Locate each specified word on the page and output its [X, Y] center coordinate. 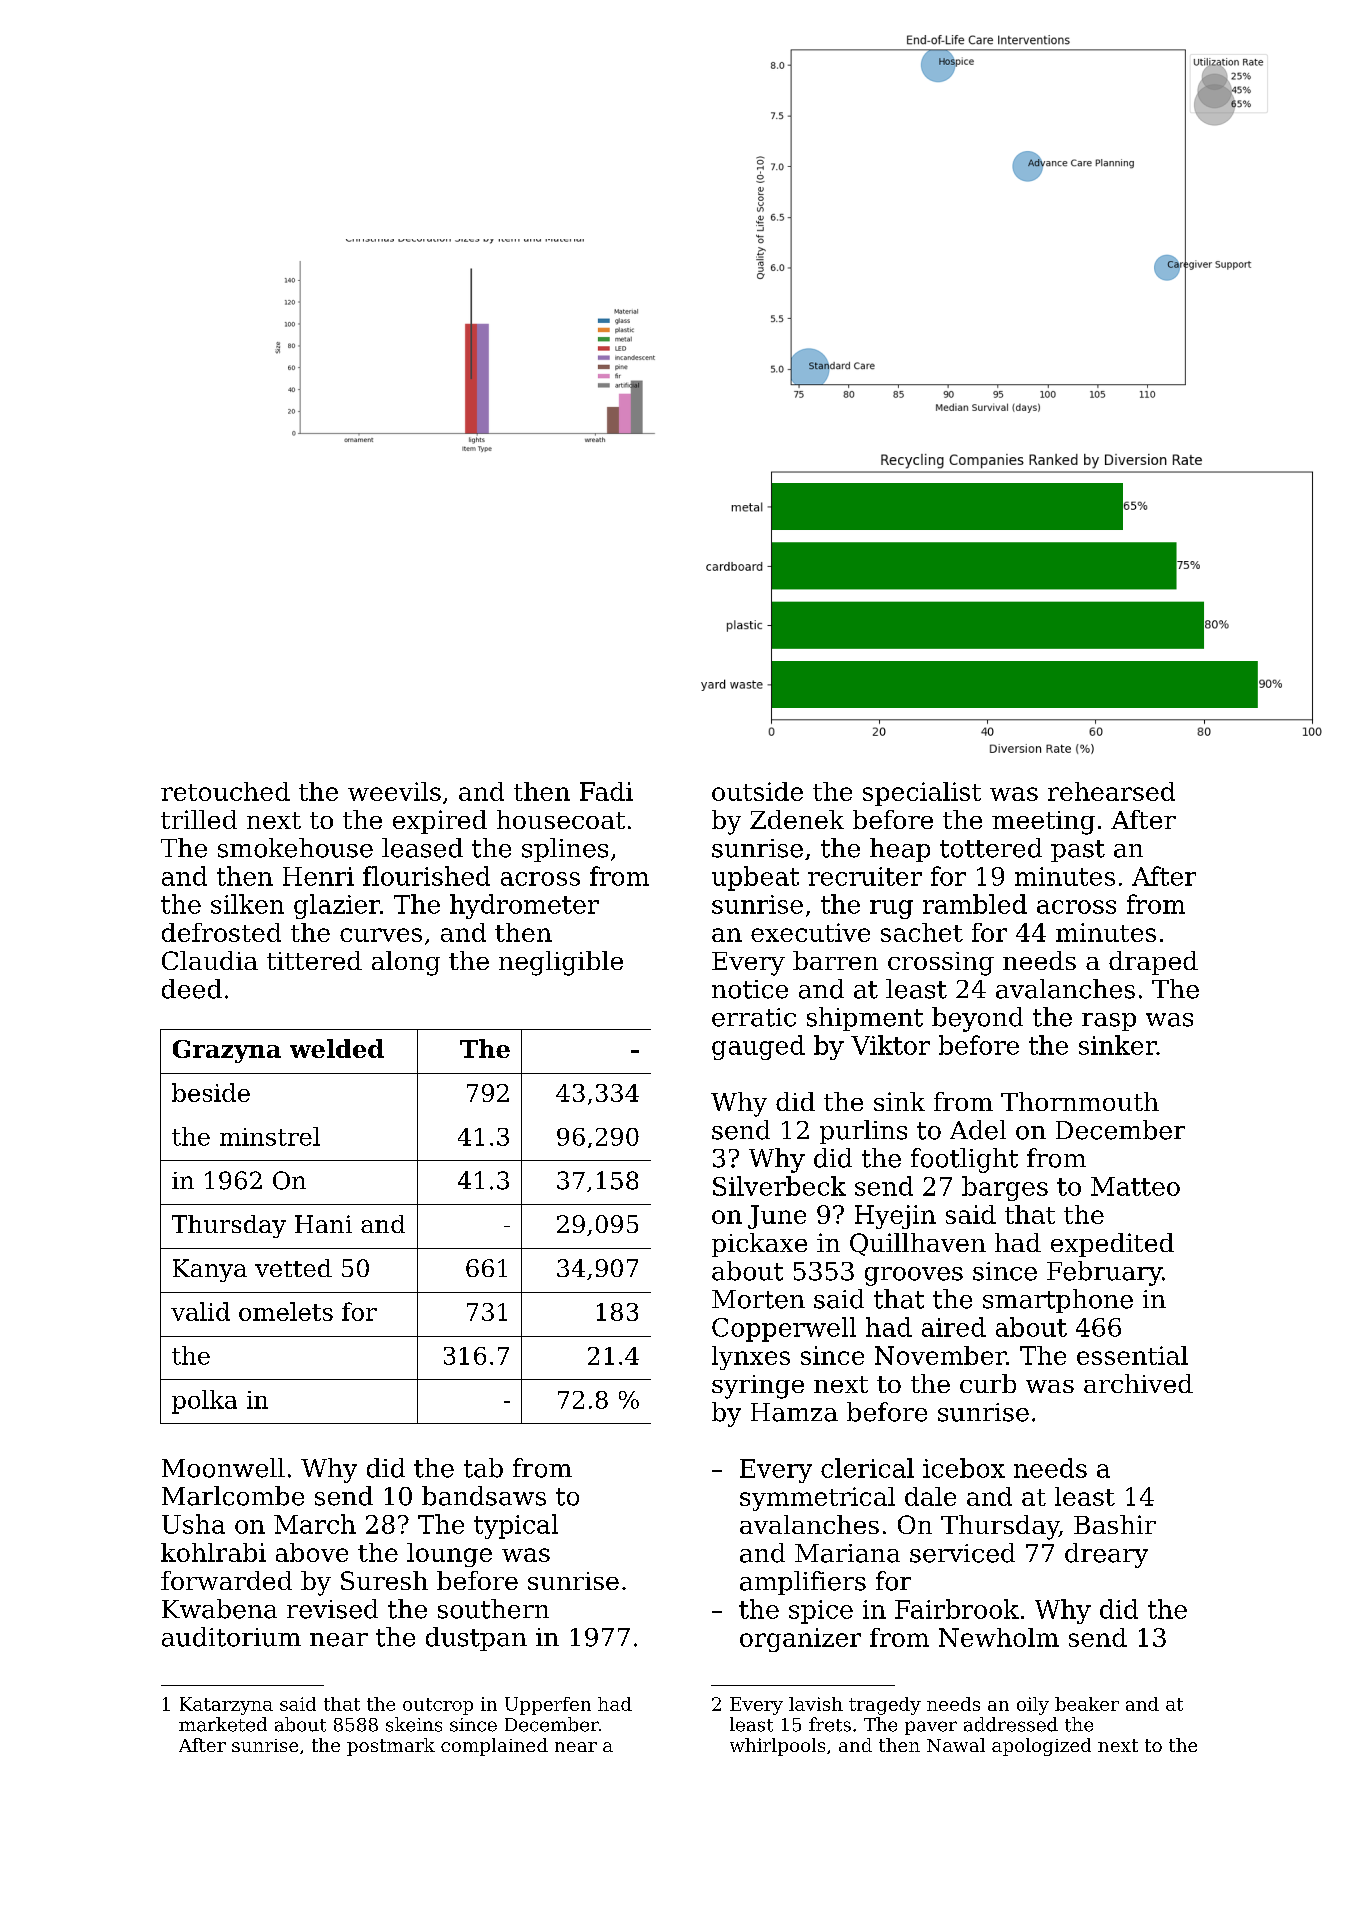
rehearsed [1111, 791]
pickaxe [759, 1245]
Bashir [1115, 1524]
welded [337, 1048]
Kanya [210, 1270]
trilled [199, 819]
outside [757, 791]
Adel [978, 1130]
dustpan [476, 1639]
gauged [758, 1047]
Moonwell [223, 1468]
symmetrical [817, 1499]
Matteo [1135, 1186]
